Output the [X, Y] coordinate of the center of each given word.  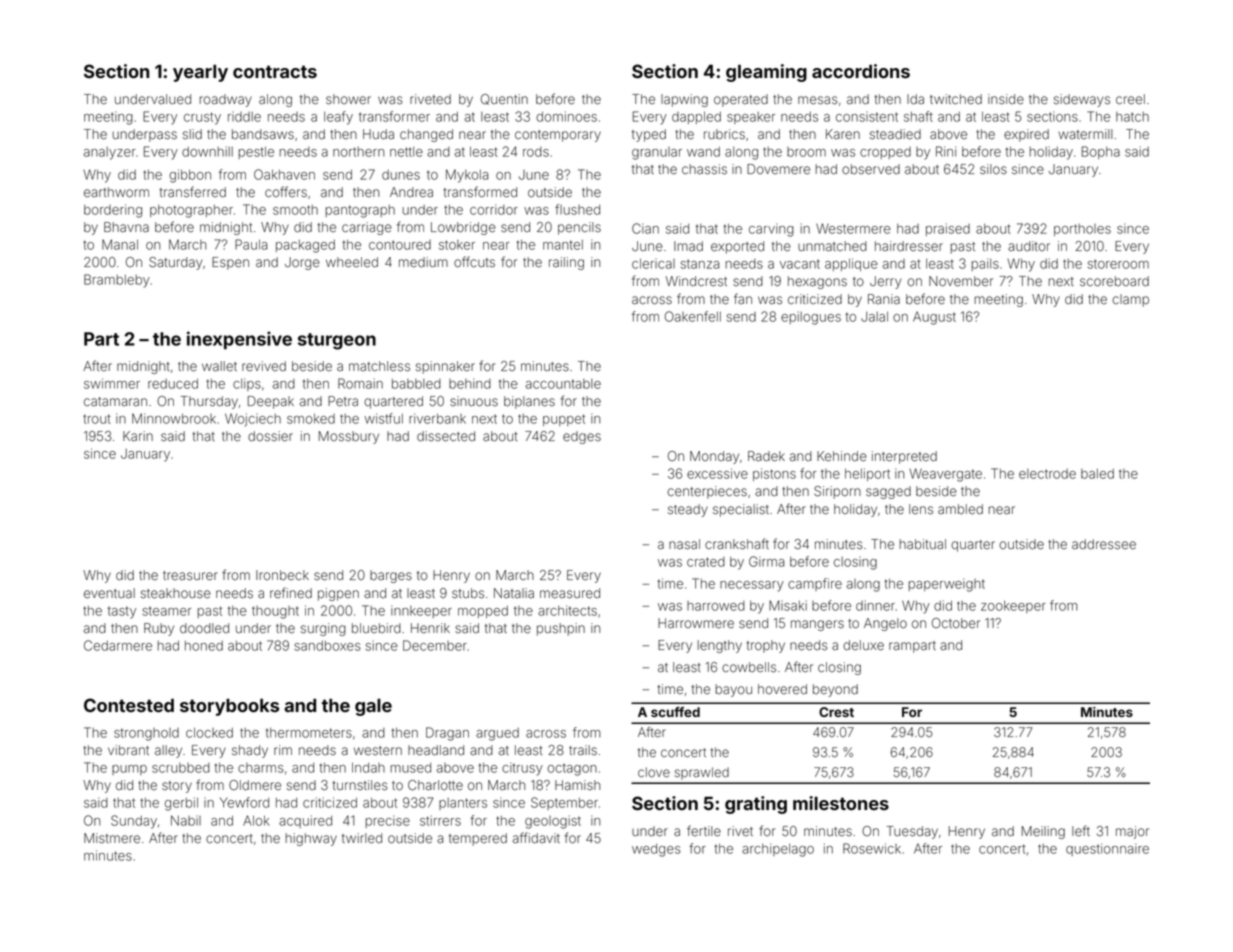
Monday [714, 457]
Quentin [504, 99]
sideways [1082, 100]
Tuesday [912, 832]
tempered [478, 839]
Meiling [1043, 832]
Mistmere [112, 838]
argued [497, 734]
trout [97, 419]
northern [358, 152]
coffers [286, 192]
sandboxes [327, 646]
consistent [867, 117]
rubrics [724, 134]
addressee [1104, 544]
